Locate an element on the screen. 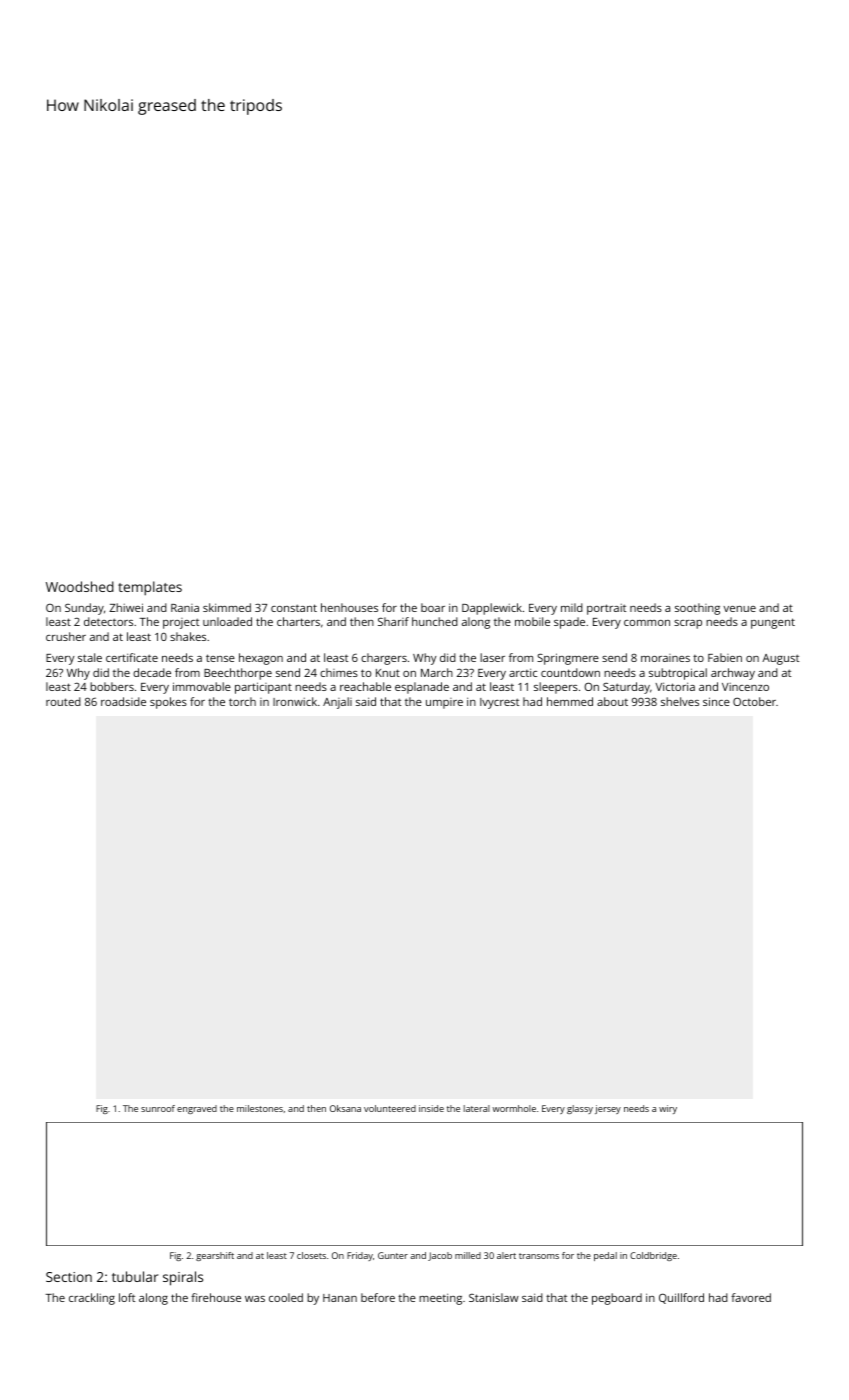 Image resolution: width=849 pixels, height=1400 pixels. Oksana is located at coordinates (345, 1108).
